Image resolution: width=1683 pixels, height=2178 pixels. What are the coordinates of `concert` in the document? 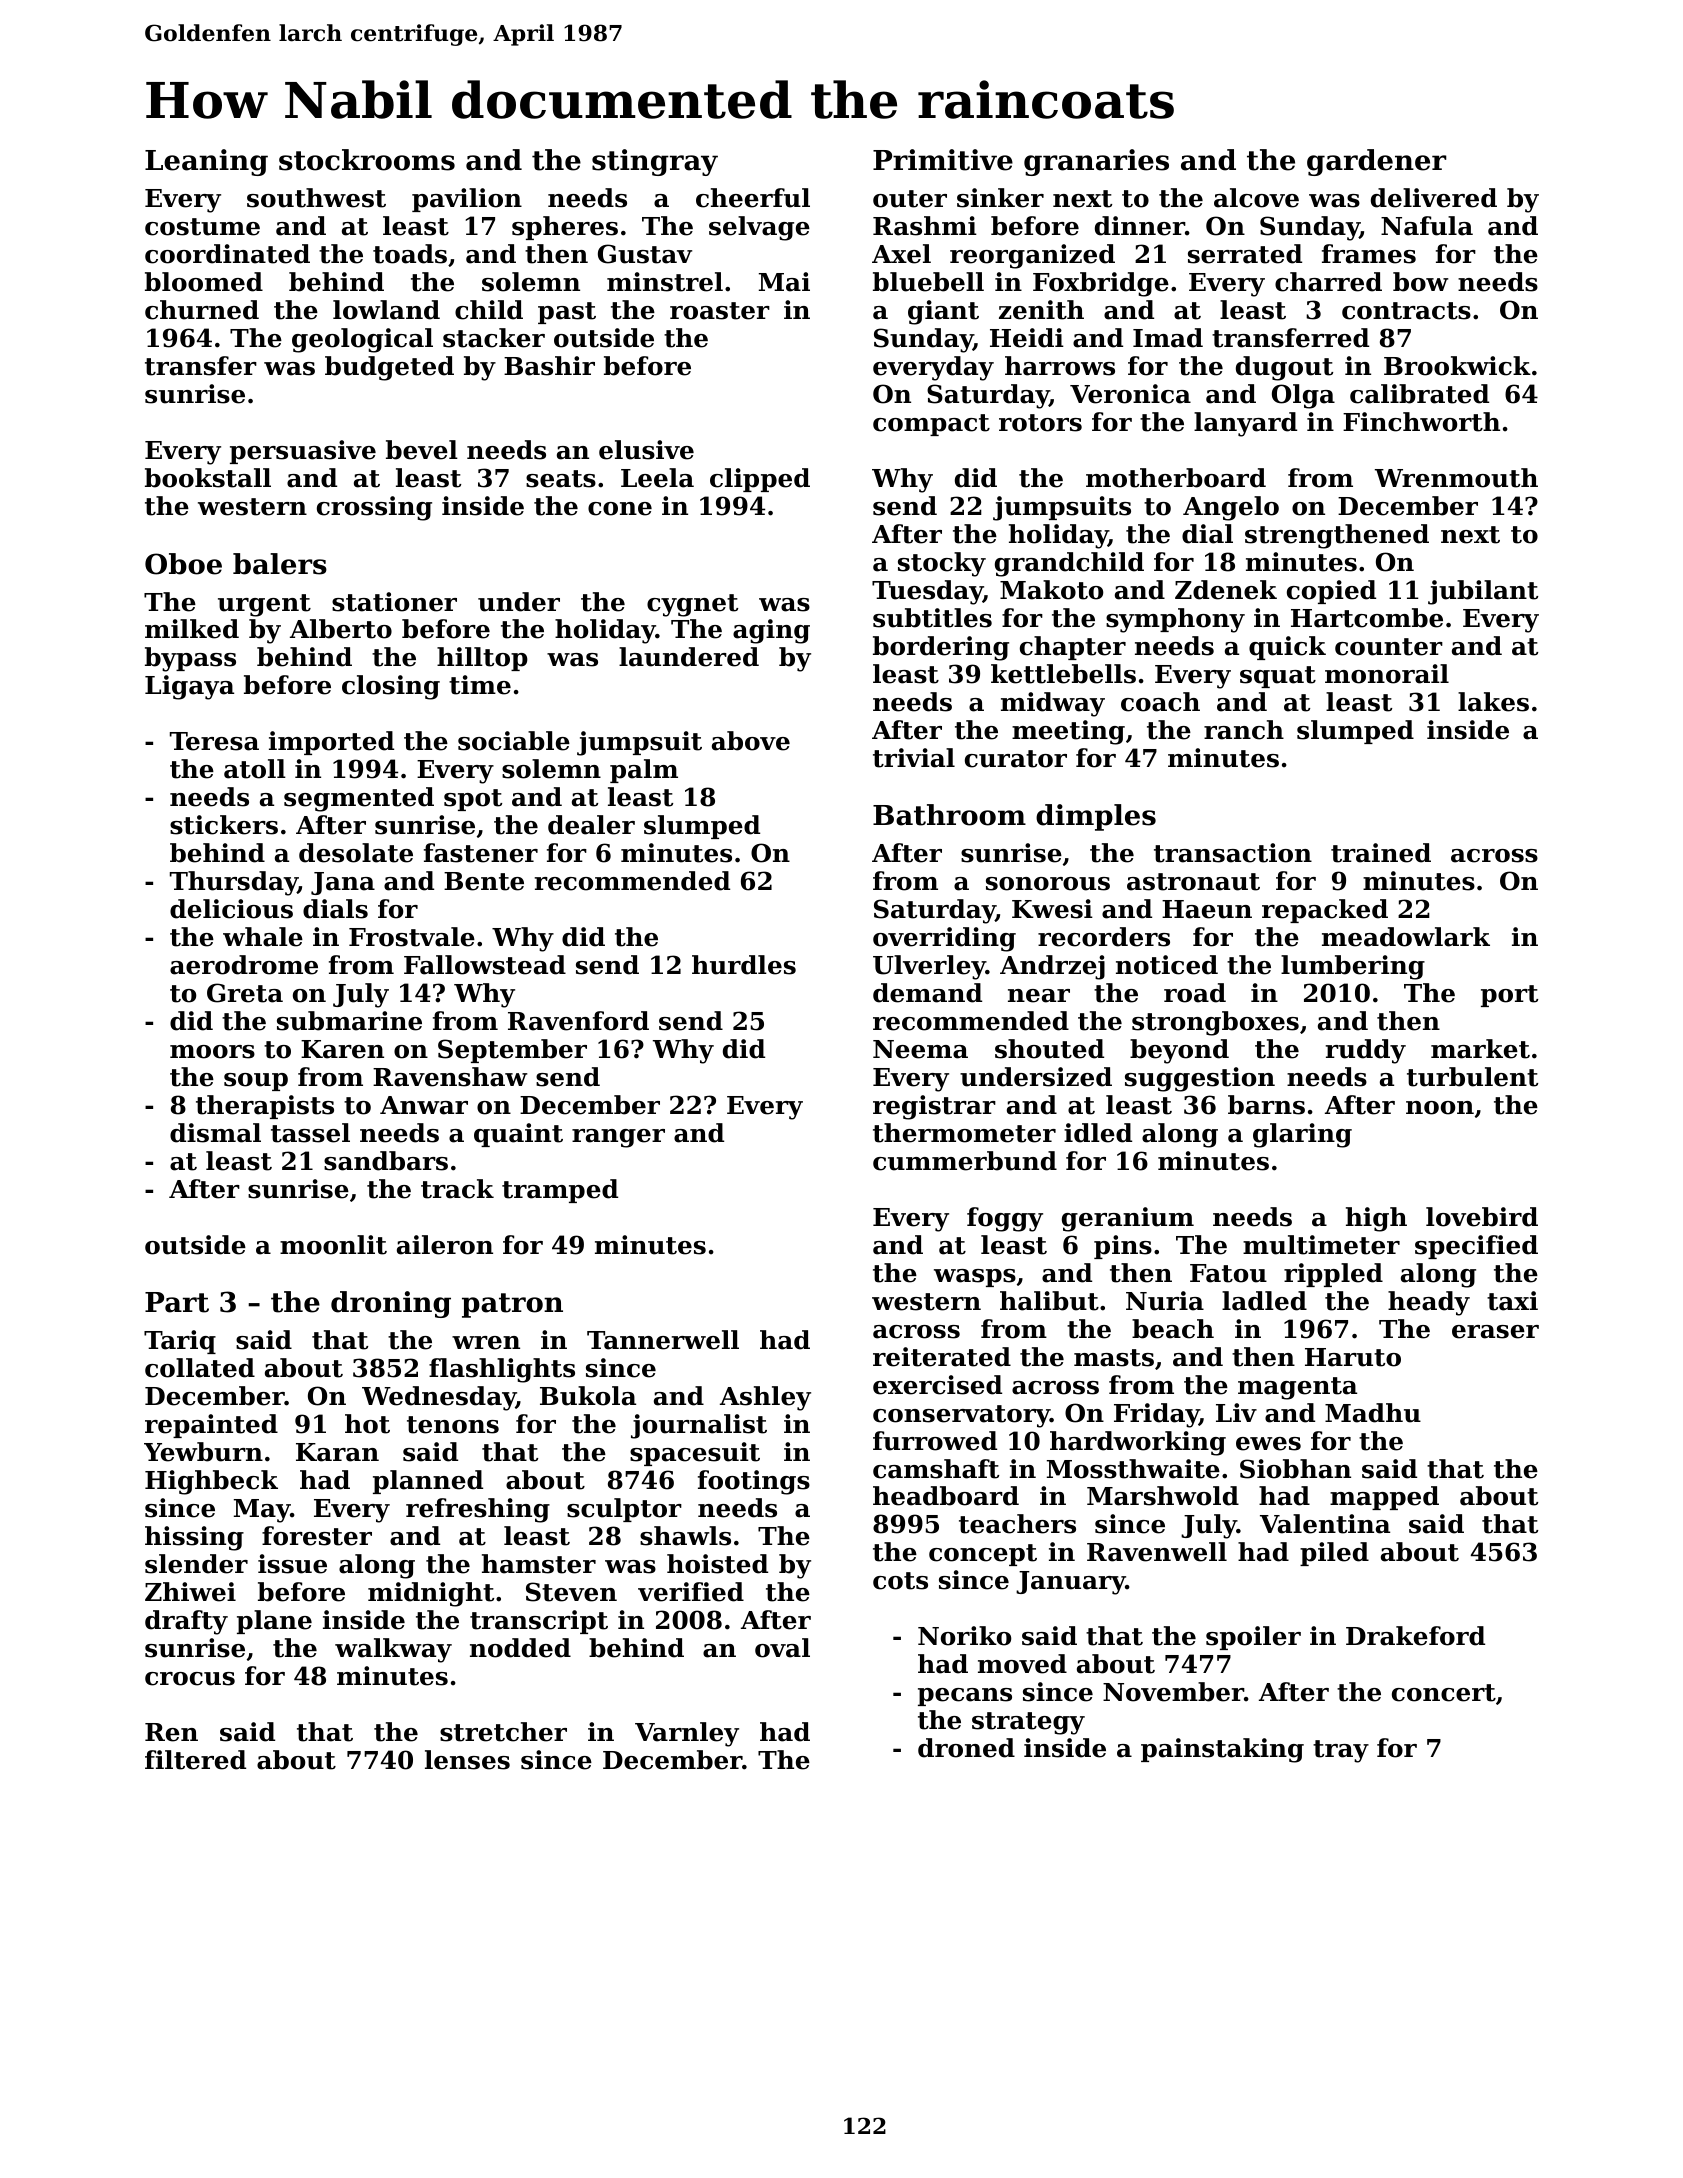 It's located at (1444, 1693).
